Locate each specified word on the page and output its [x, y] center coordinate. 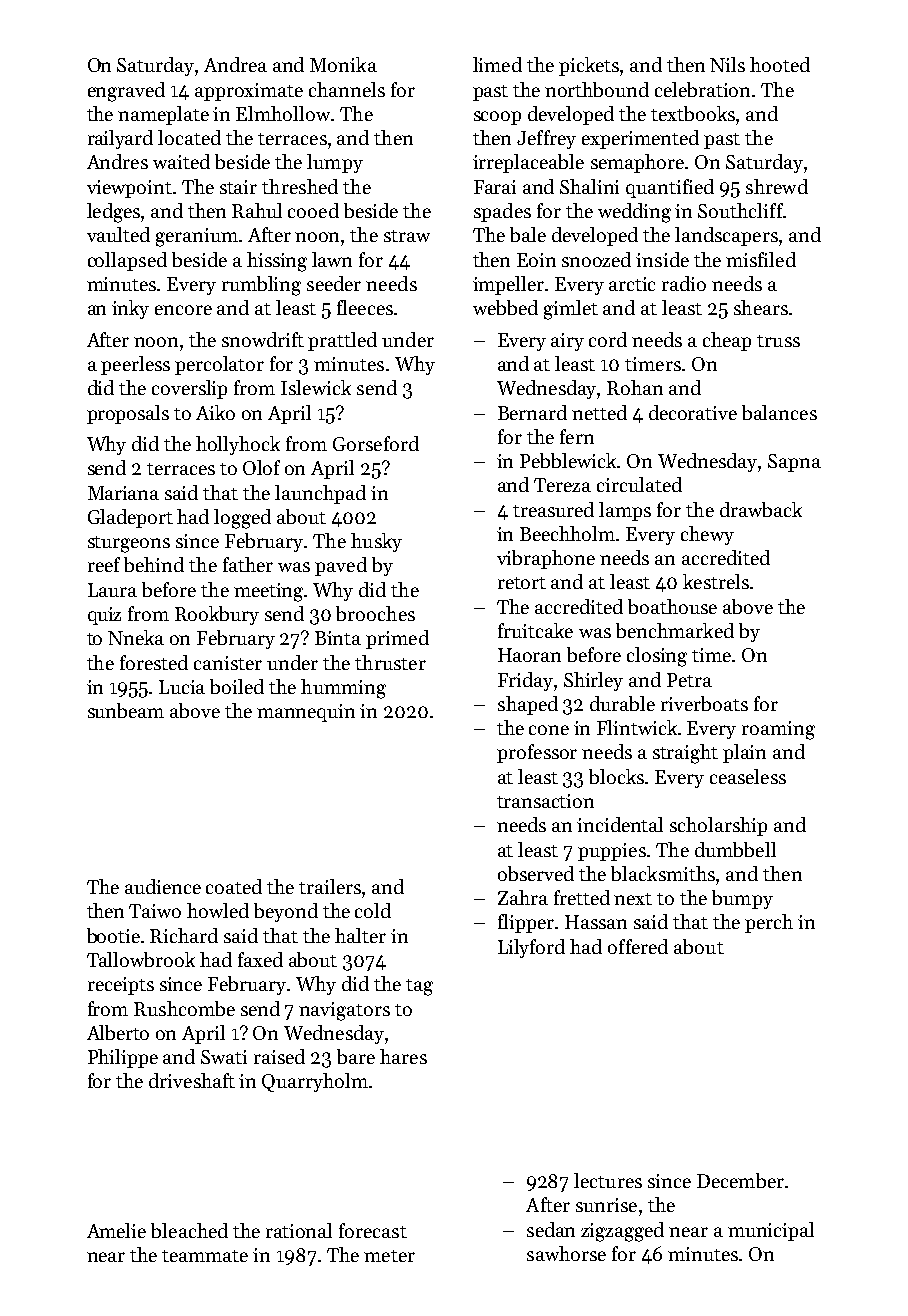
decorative [693, 412]
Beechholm [567, 533]
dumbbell [735, 849]
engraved [126, 92]
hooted [780, 64]
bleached [189, 1230]
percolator [219, 365]
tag [419, 987]
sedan [551, 1229]
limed [497, 64]
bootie [113, 935]
